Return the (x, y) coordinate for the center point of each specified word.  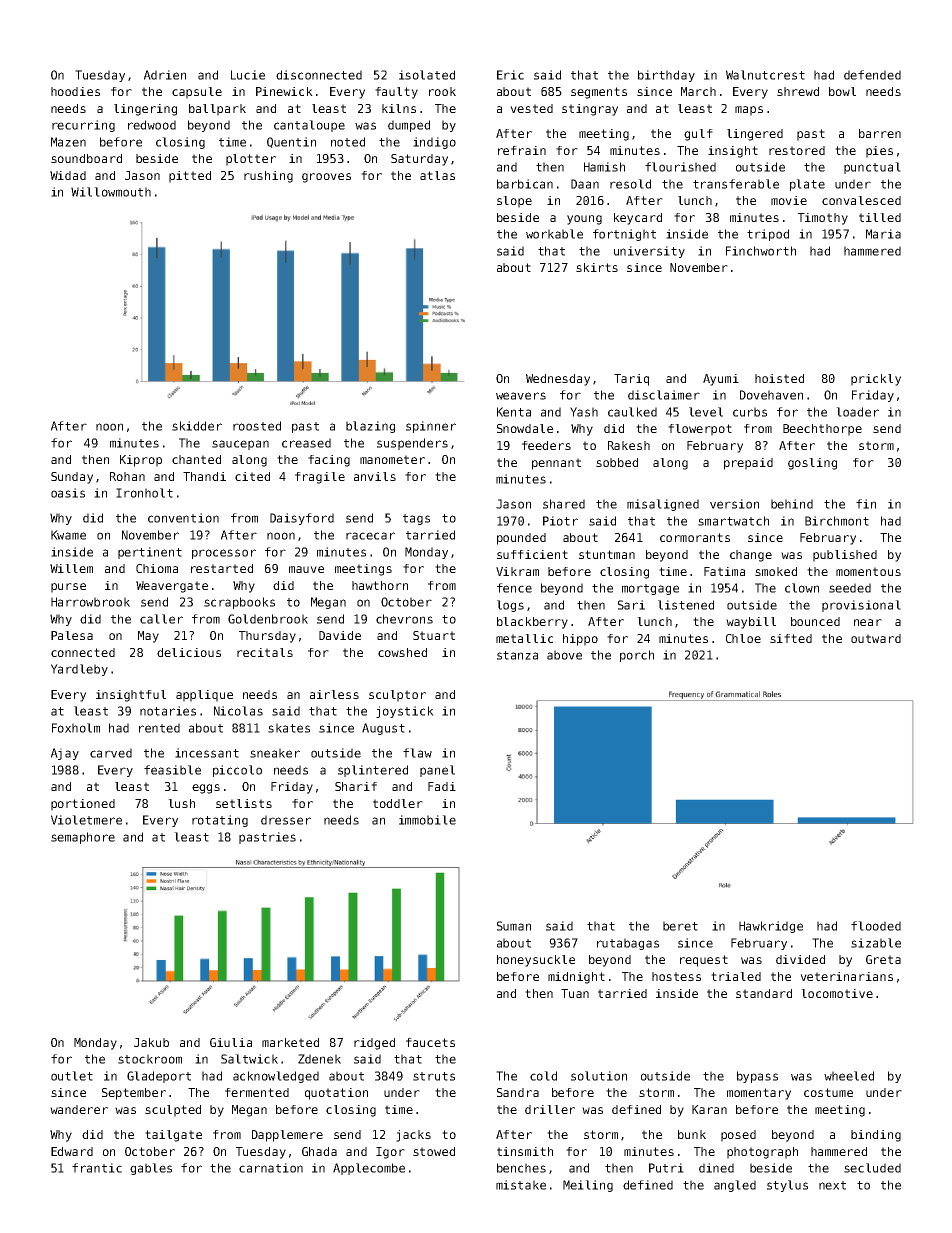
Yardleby (79, 670)
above (564, 655)
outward (876, 638)
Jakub (151, 1042)
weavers (521, 396)
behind (792, 504)
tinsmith (525, 1151)
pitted (190, 177)
